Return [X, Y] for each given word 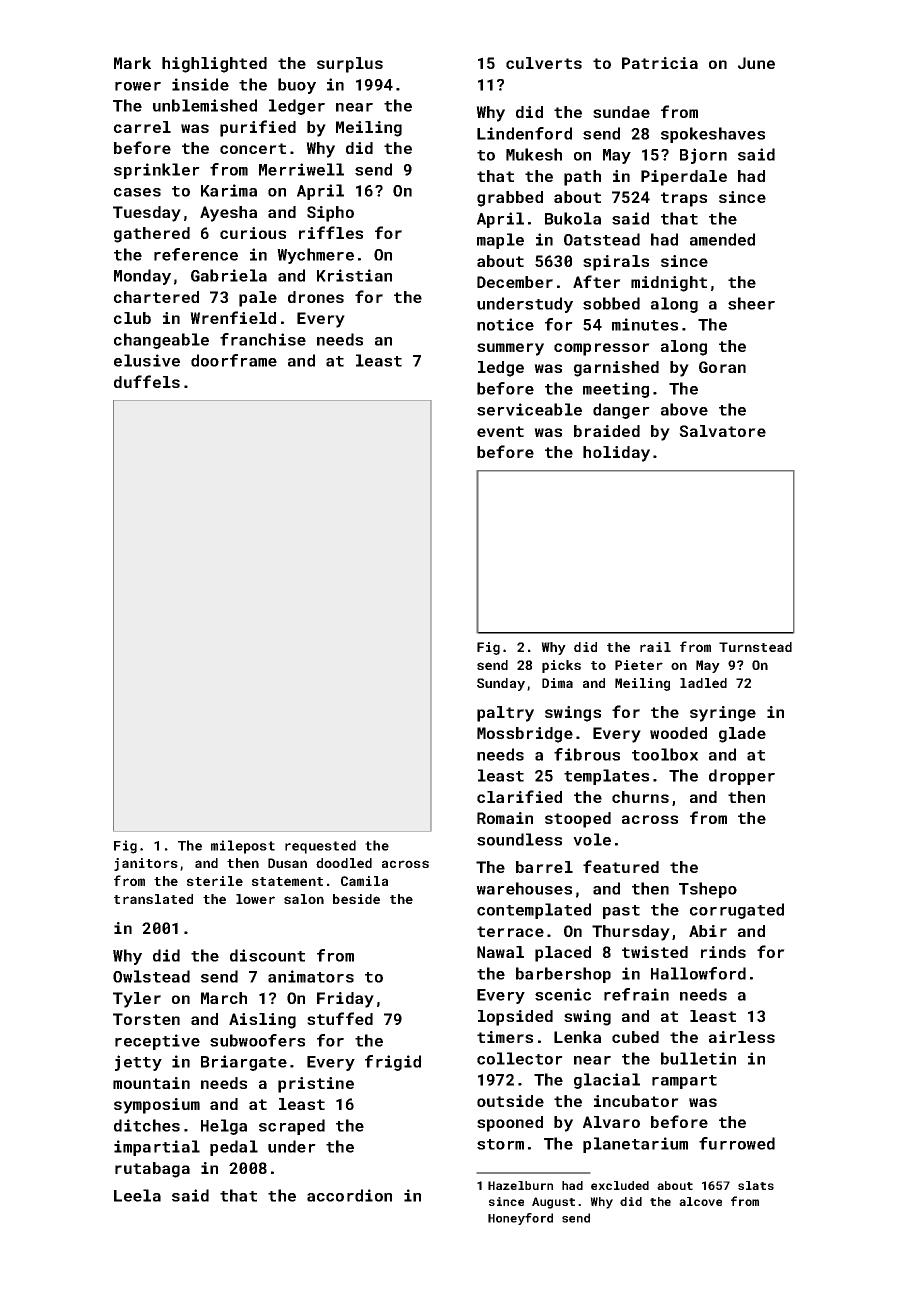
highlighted [214, 65]
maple [500, 241]
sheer [751, 303]
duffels [147, 381]
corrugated [737, 911]
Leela [137, 1195]
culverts [544, 63]
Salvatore [722, 431]
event [500, 431]
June [756, 63]
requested [320, 847]
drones [316, 297]
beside [356, 899]
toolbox [665, 754]
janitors [146, 864]
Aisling [262, 1021]
